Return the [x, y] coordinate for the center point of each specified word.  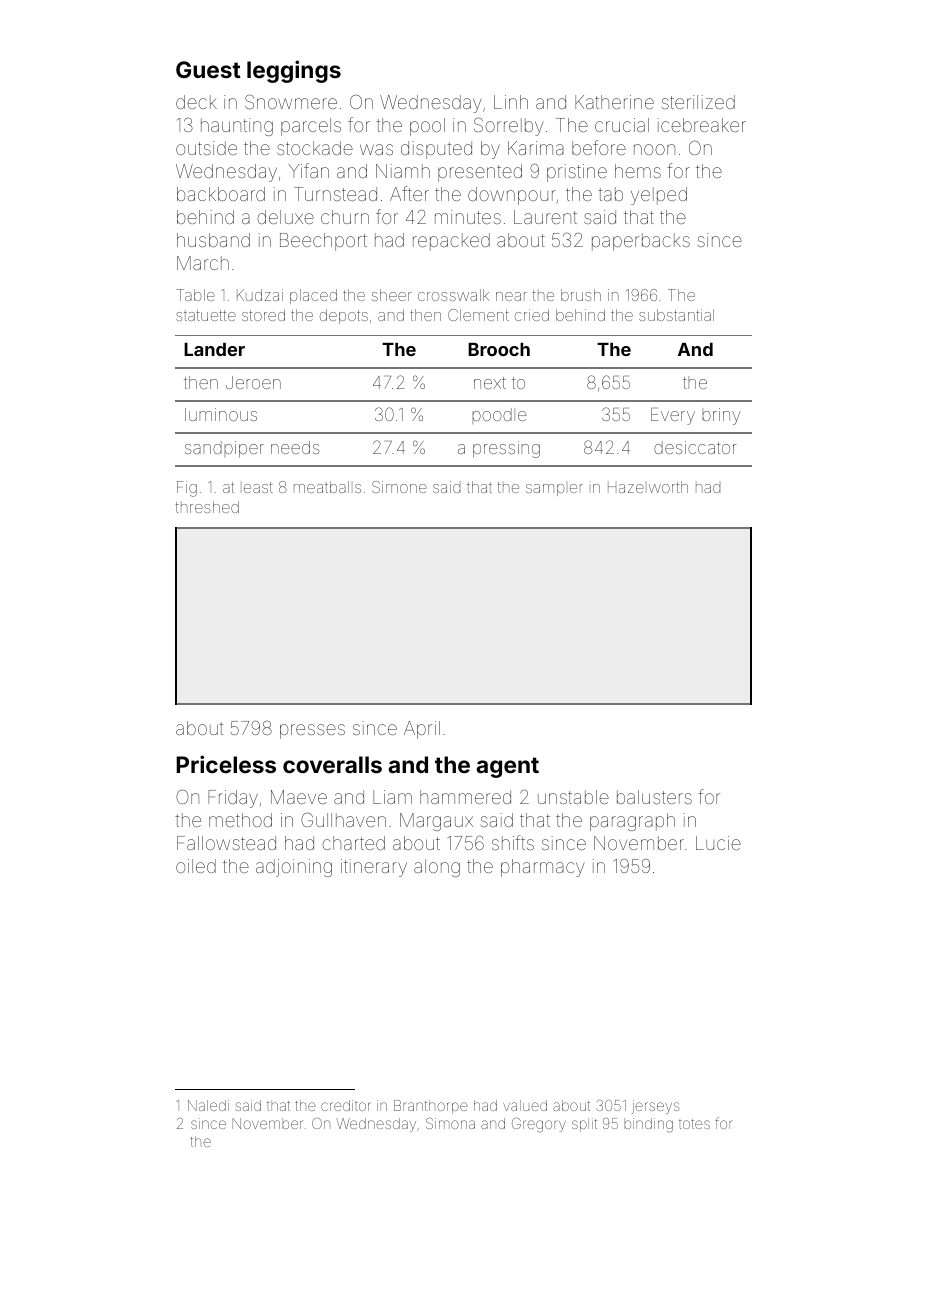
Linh [511, 102]
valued [525, 1105]
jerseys [655, 1107]
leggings [294, 71]
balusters [654, 797]
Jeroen [253, 382]
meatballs [327, 487]
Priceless [226, 764]
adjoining [294, 868]
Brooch [499, 349]
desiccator [695, 447]
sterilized [698, 102]
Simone [399, 487]
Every [673, 416]
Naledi [208, 1105]
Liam [392, 797]
